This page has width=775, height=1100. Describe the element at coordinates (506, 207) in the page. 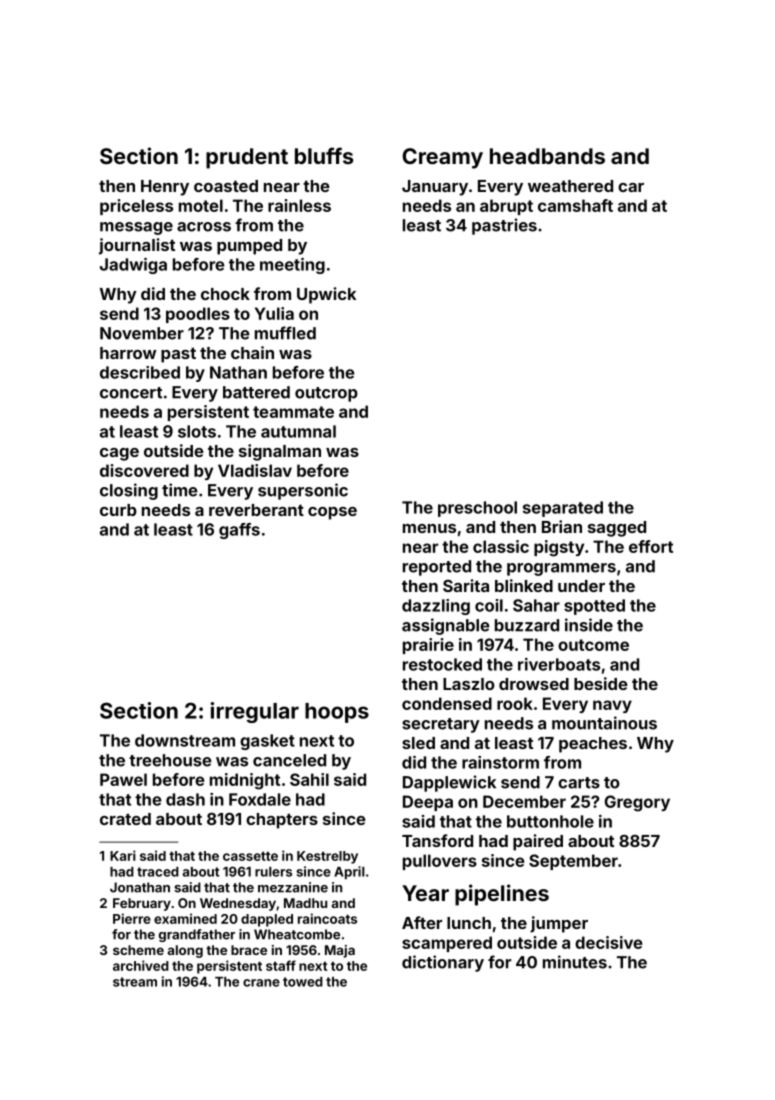

I see `abrupt` at that location.
